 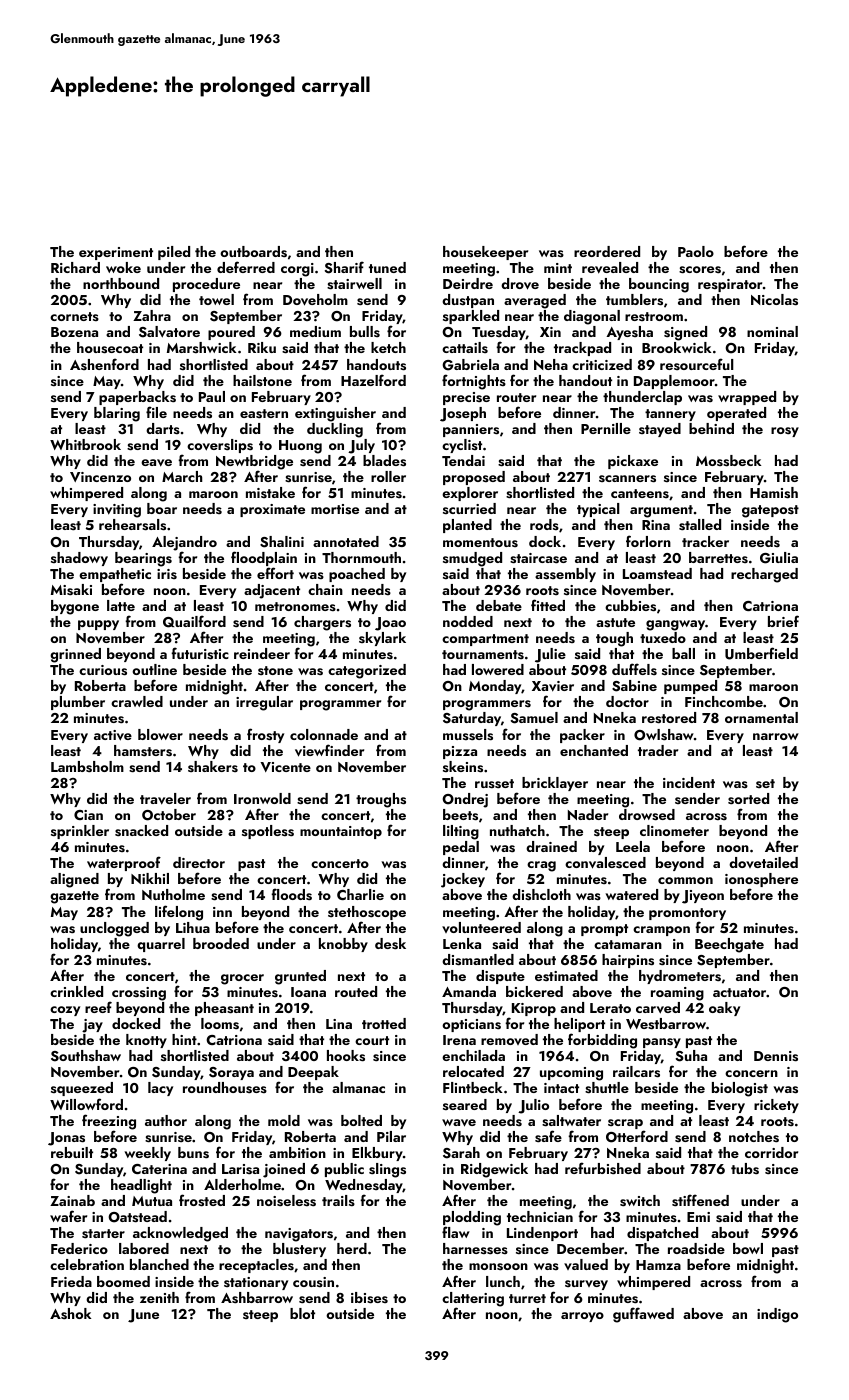 What do you see at coordinates (387, 1170) in the screenshot?
I see `slings` at bounding box center [387, 1170].
